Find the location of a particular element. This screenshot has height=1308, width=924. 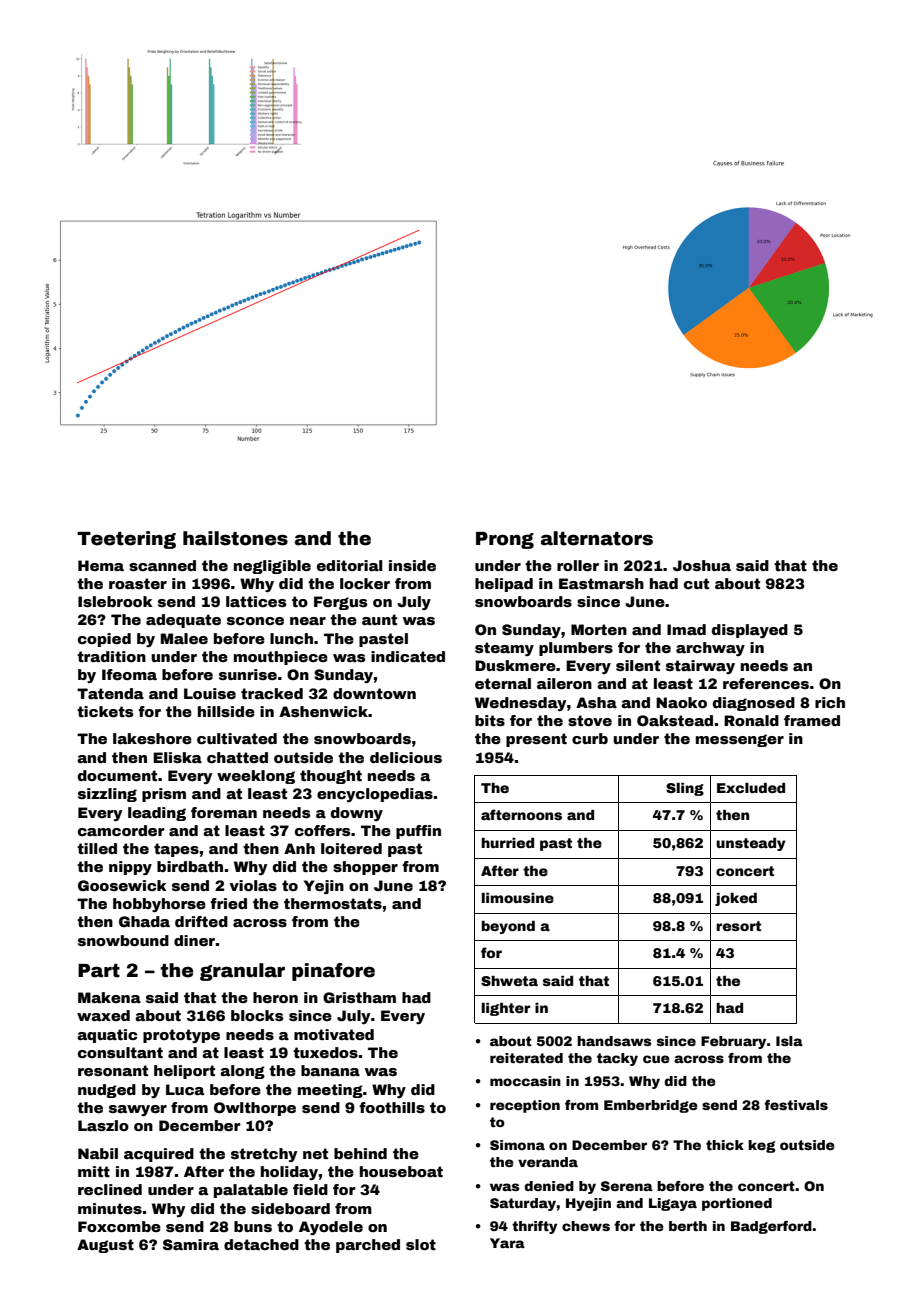

slot is located at coordinates (421, 1244).
